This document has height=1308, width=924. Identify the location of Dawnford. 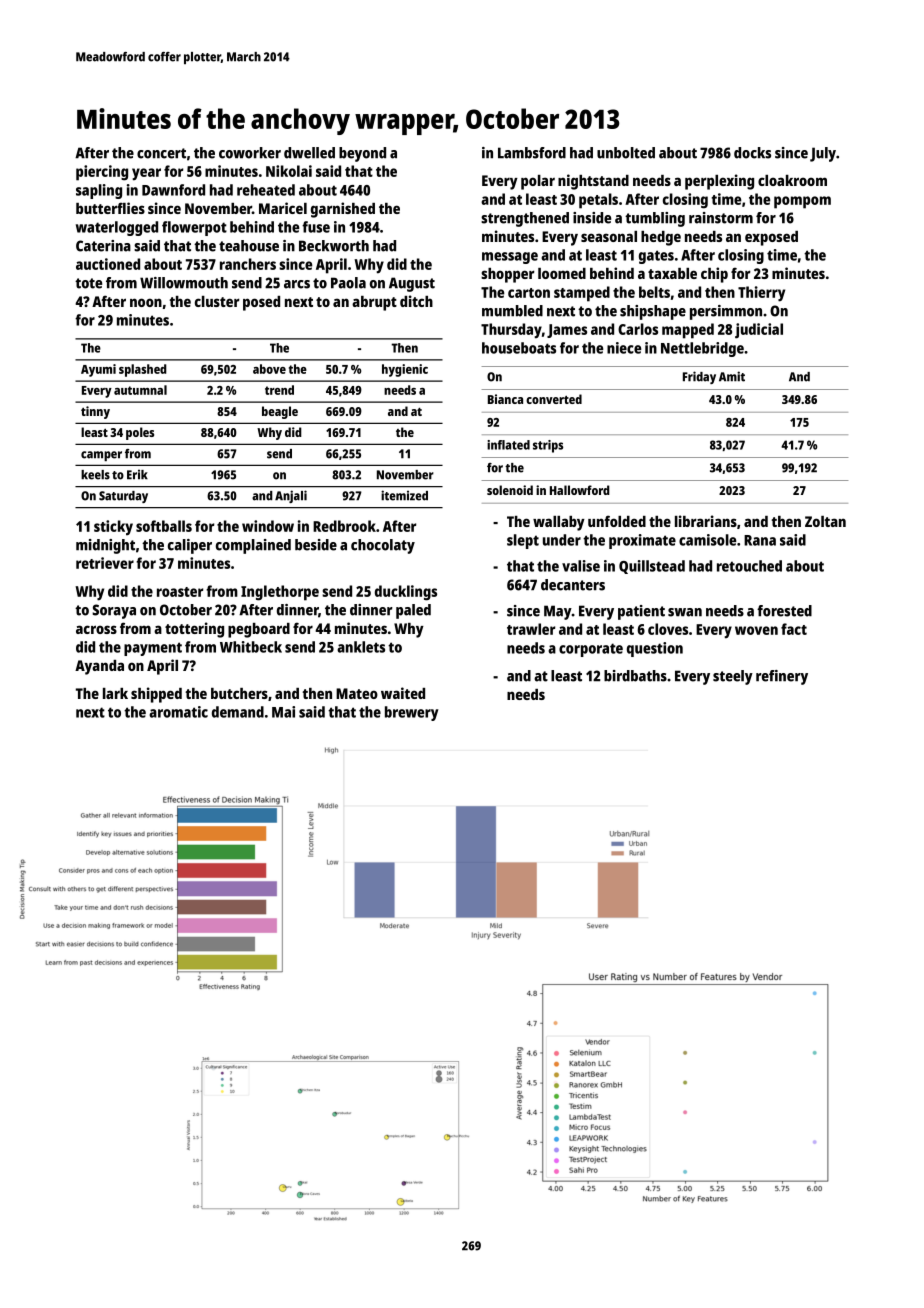
(173, 190).
